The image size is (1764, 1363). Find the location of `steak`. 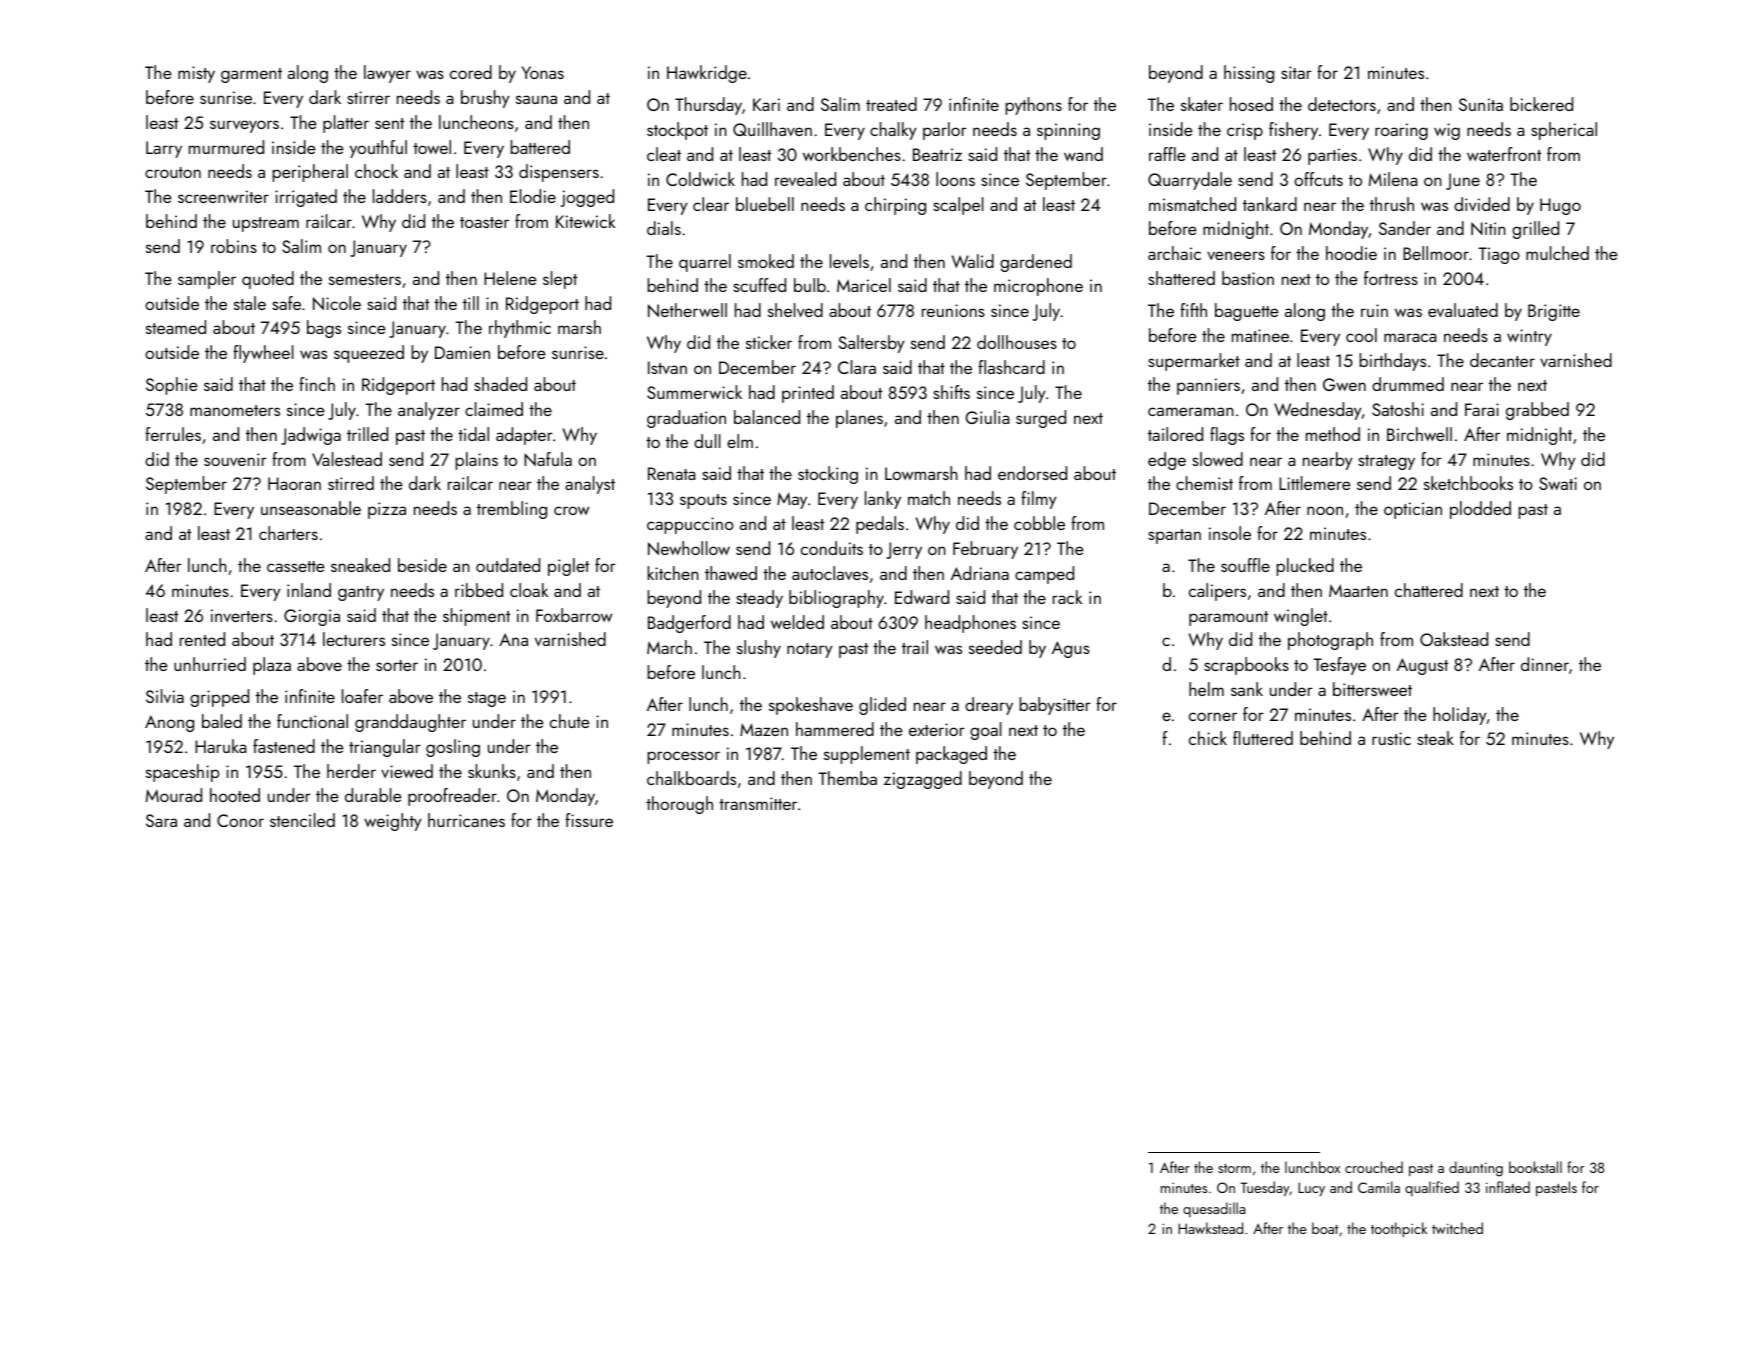

steak is located at coordinates (1435, 738).
